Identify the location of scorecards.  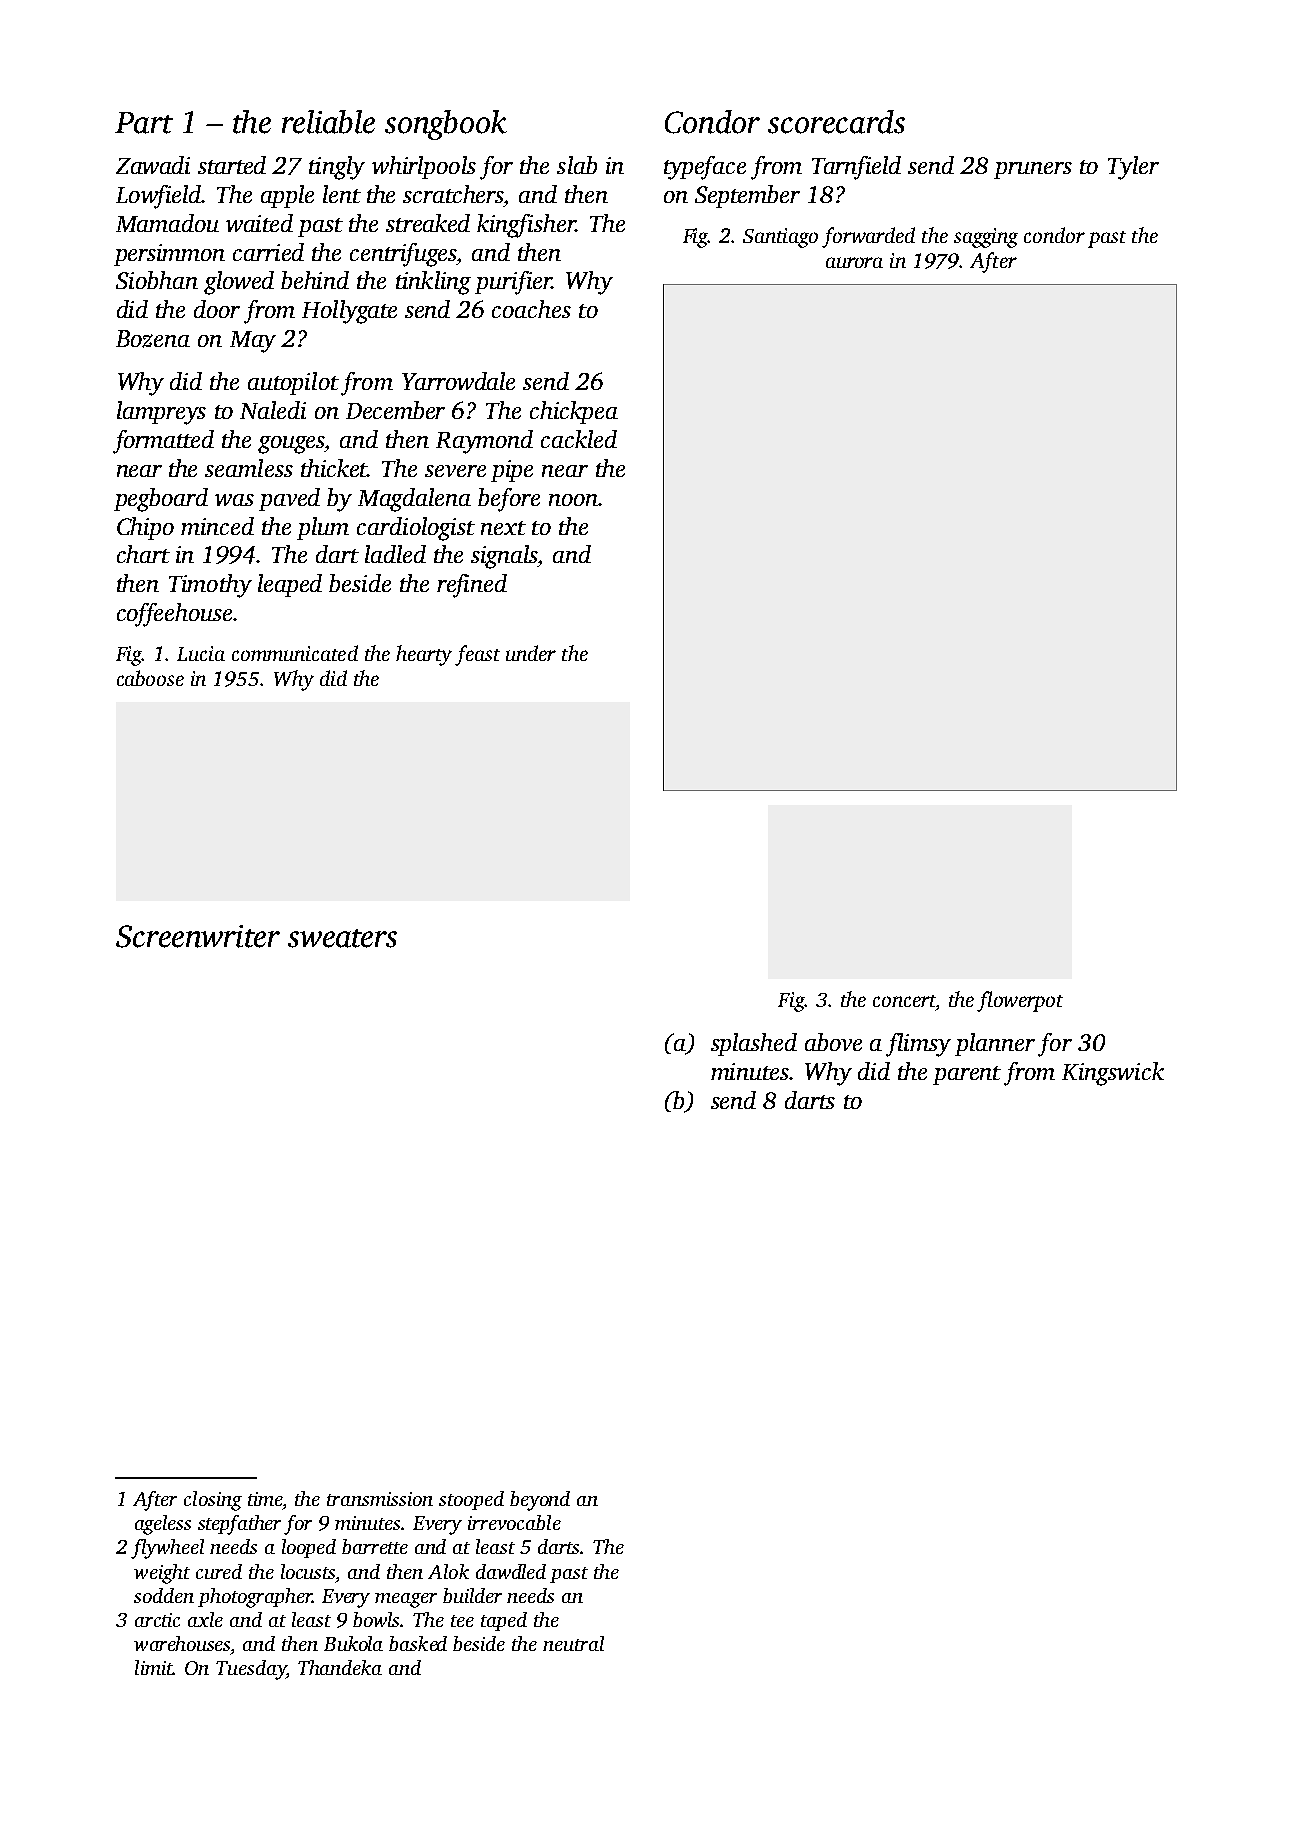
(836, 122).
